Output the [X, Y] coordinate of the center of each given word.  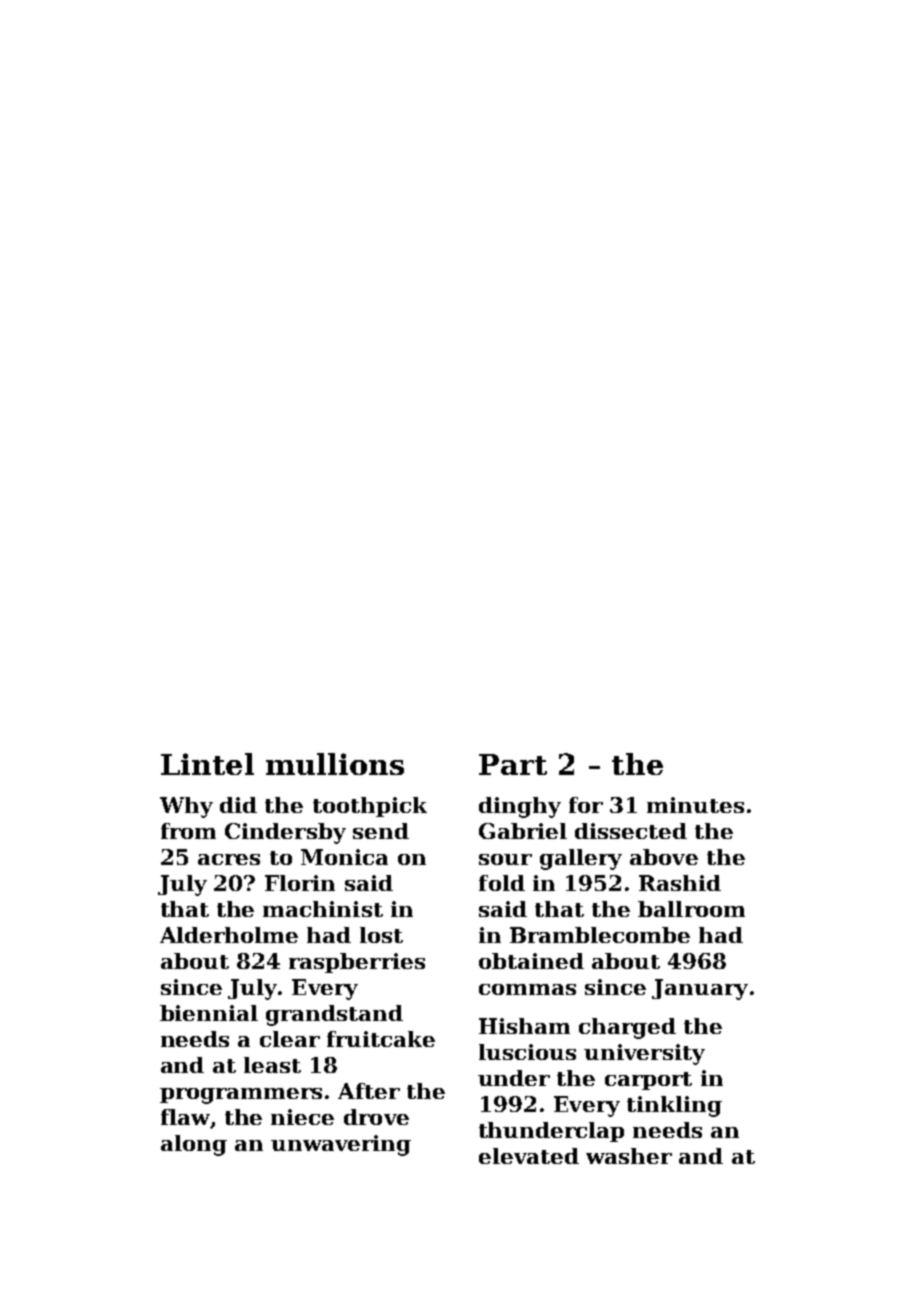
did [238, 805]
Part [513, 764]
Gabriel [523, 831]
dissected [631, 831]
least [272, 1065]
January [700, 989]
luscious [527, 1052]
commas [527, 989]
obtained [531, 961]
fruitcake [381, 1039]
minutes [695, 805]
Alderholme [229, 935]
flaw [185, 1117]
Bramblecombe [600, 935]
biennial [209, 1013]
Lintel [207, 764]
